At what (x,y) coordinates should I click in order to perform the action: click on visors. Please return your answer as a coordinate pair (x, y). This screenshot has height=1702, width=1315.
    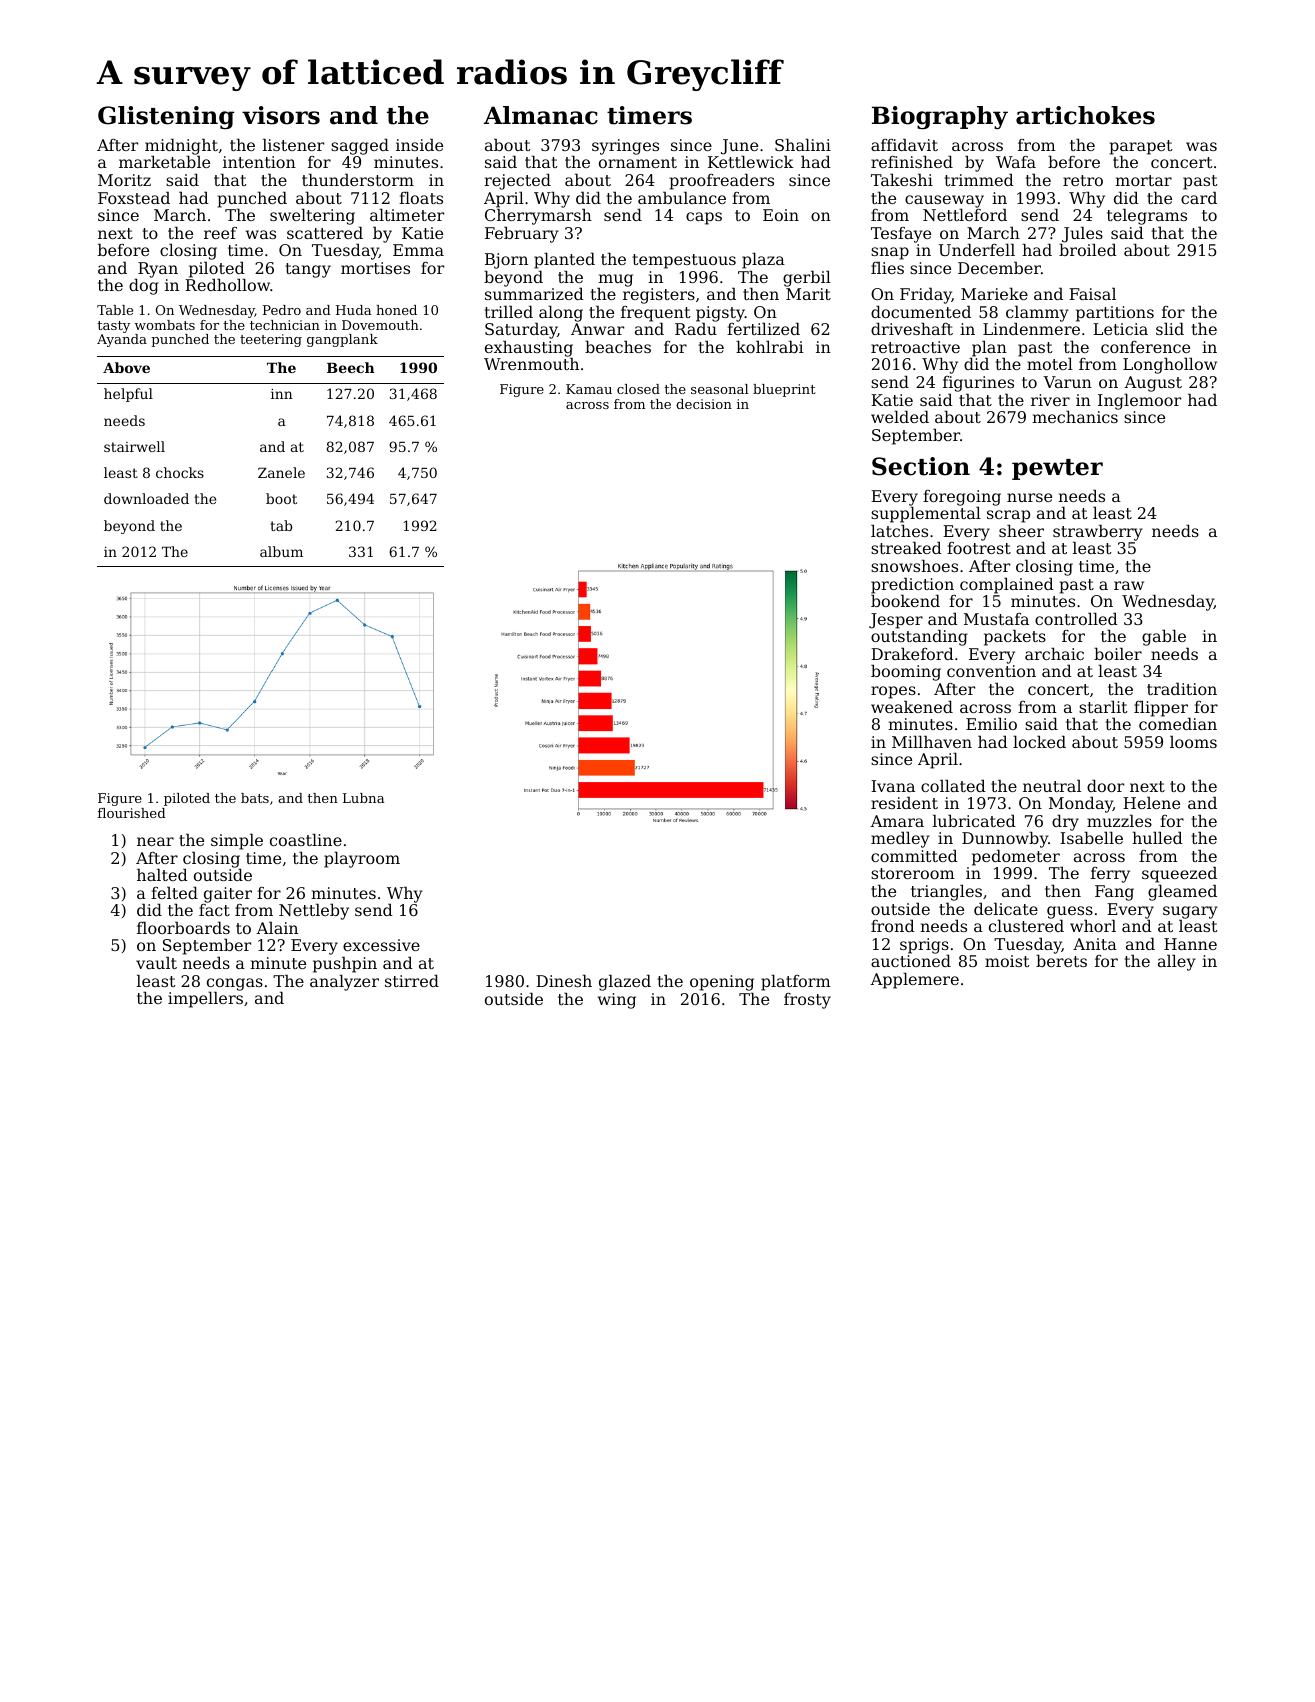
    Looking at the image, I should click on (281, 115).
